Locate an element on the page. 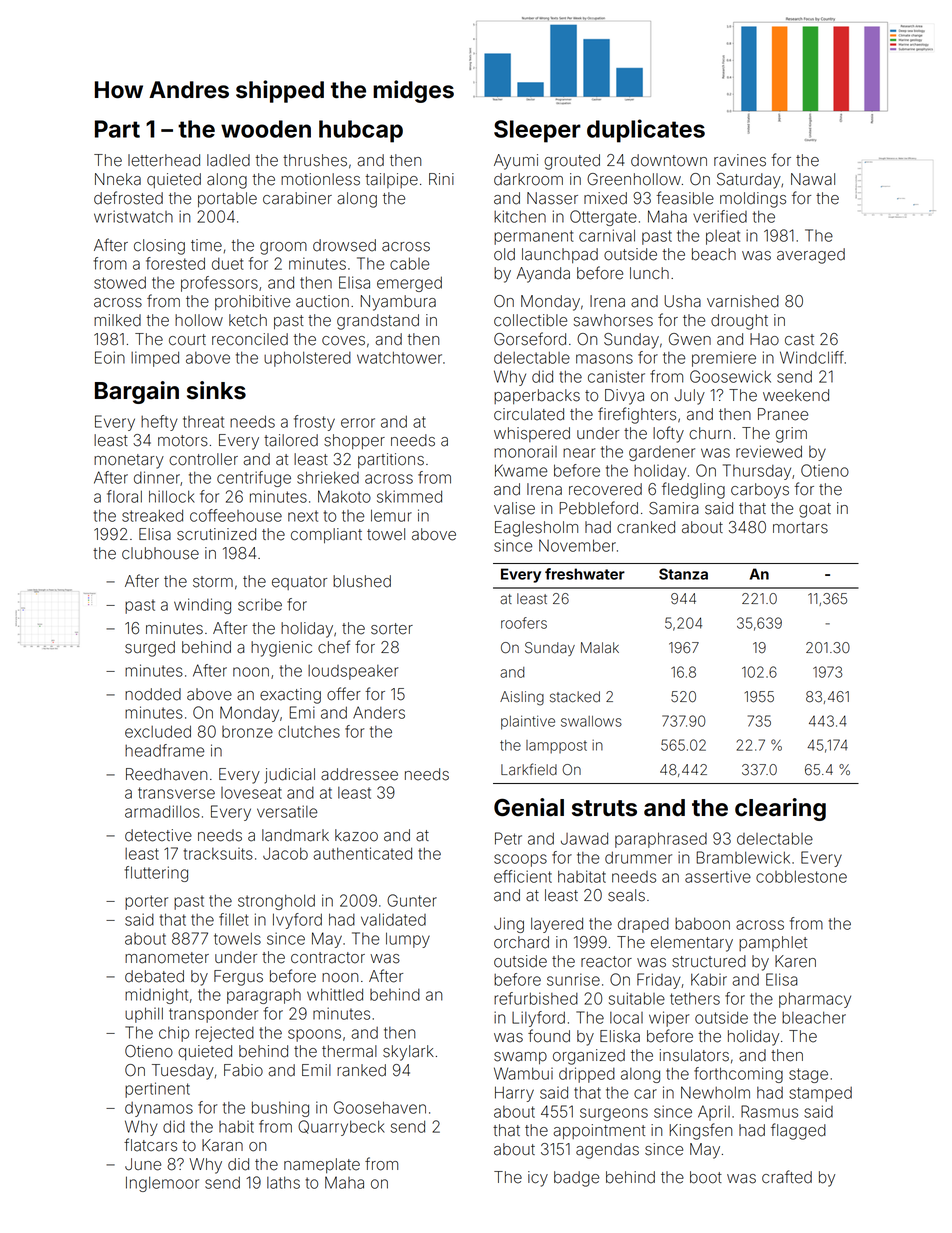 The image size is (952, 1233). premiere is located at coordinates (724, 359).
